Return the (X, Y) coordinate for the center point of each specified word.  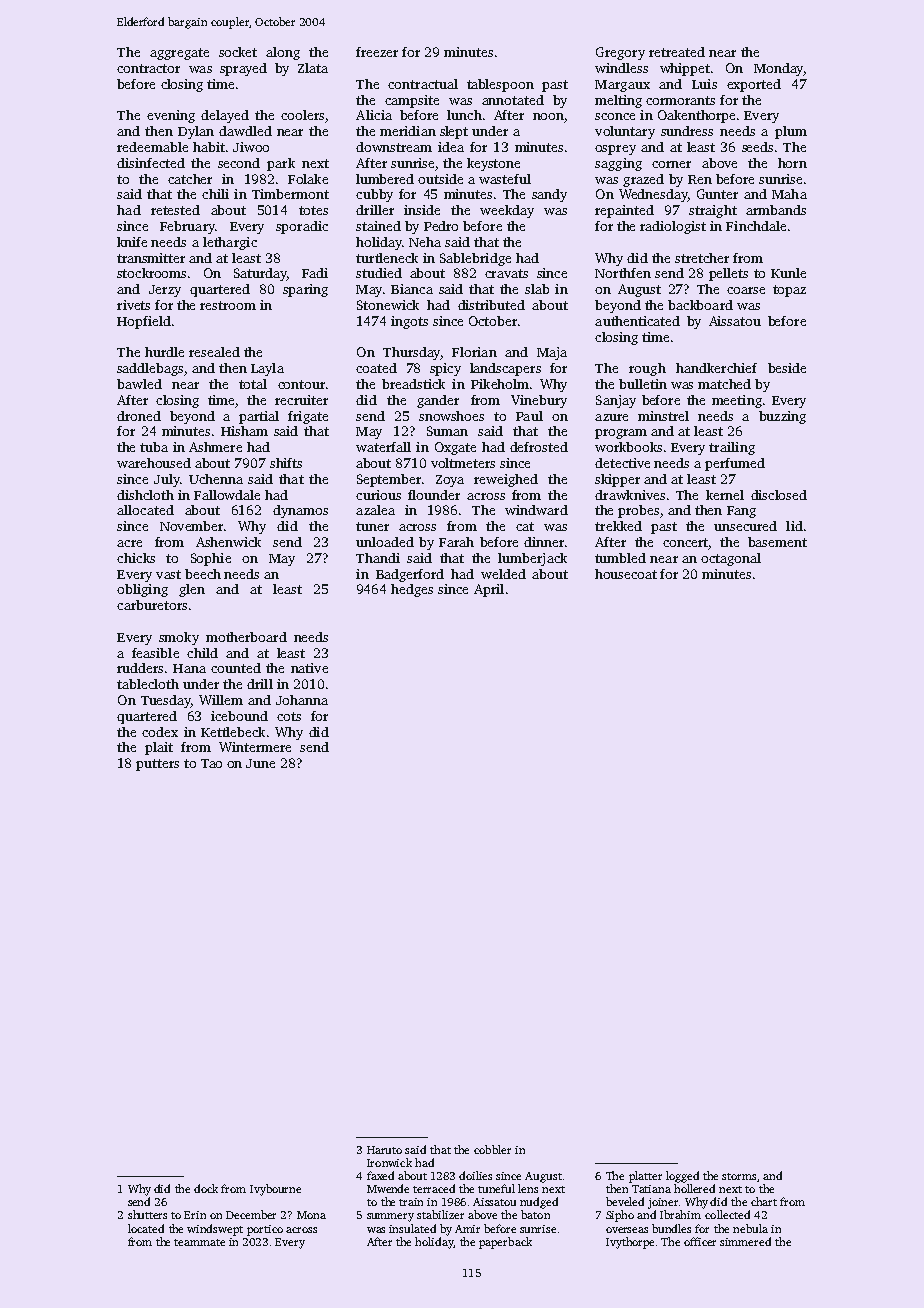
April (489, 590)
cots (289, 716)
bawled (139, 384)
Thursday (411, 353)
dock (206, 1188)
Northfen (623, 273)
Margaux (622, 86)
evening (171, 116)
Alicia (374, 115)
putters (157, 765)
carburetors (152, 605)
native (309, 668)
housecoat (626, 574)
